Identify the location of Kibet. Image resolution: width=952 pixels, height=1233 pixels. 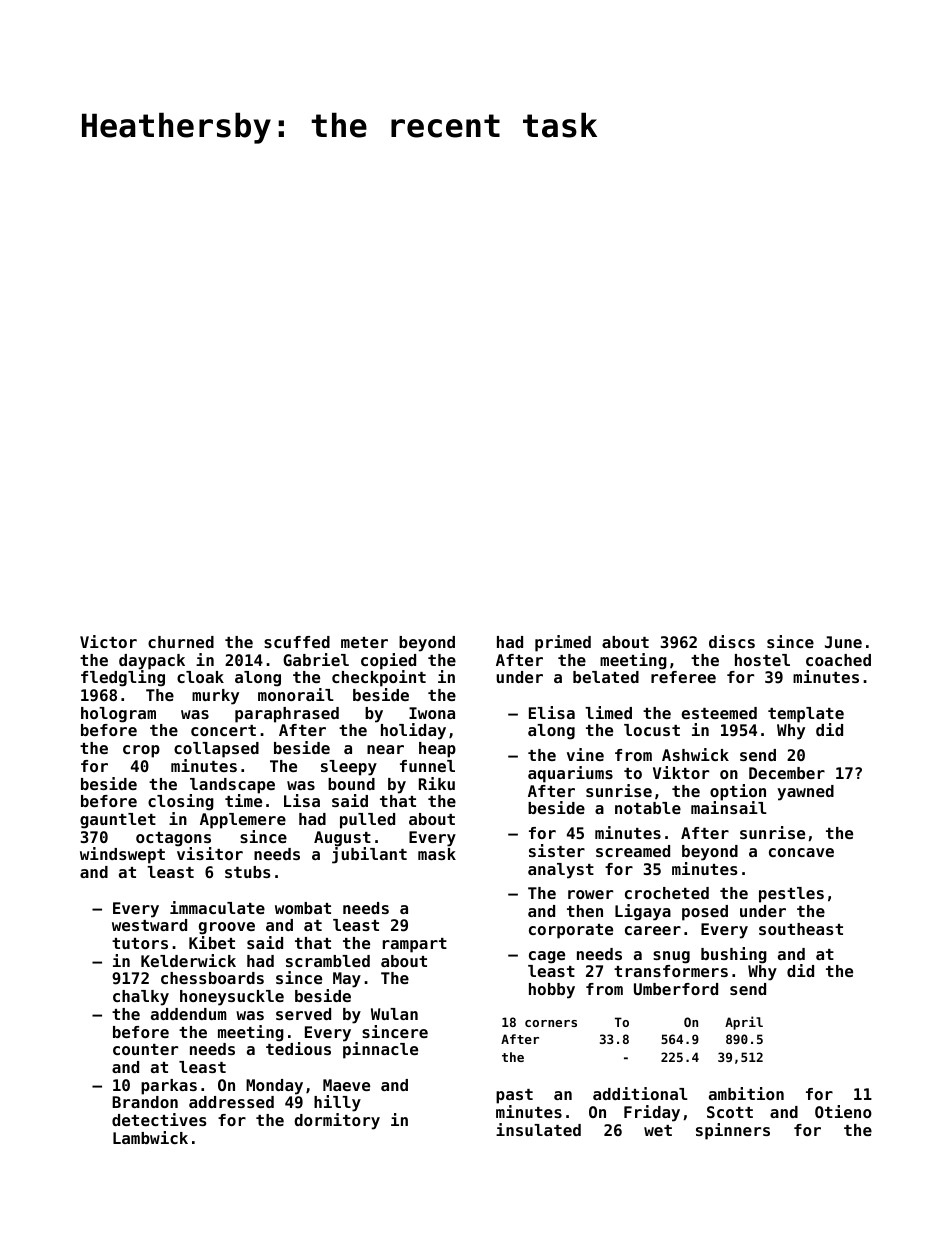
(212, 942).
